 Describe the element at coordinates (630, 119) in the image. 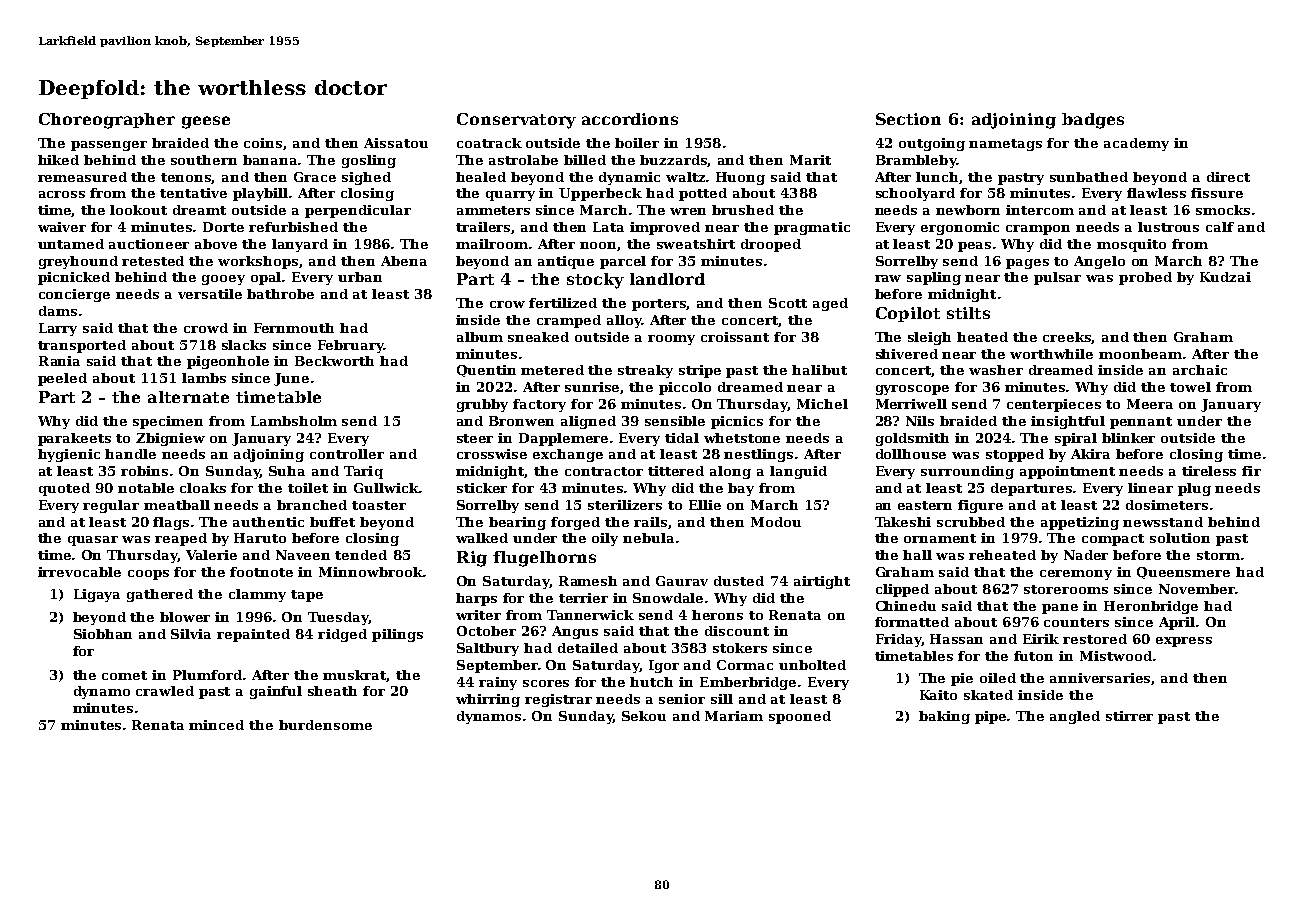

I see `accordions` at that location.
